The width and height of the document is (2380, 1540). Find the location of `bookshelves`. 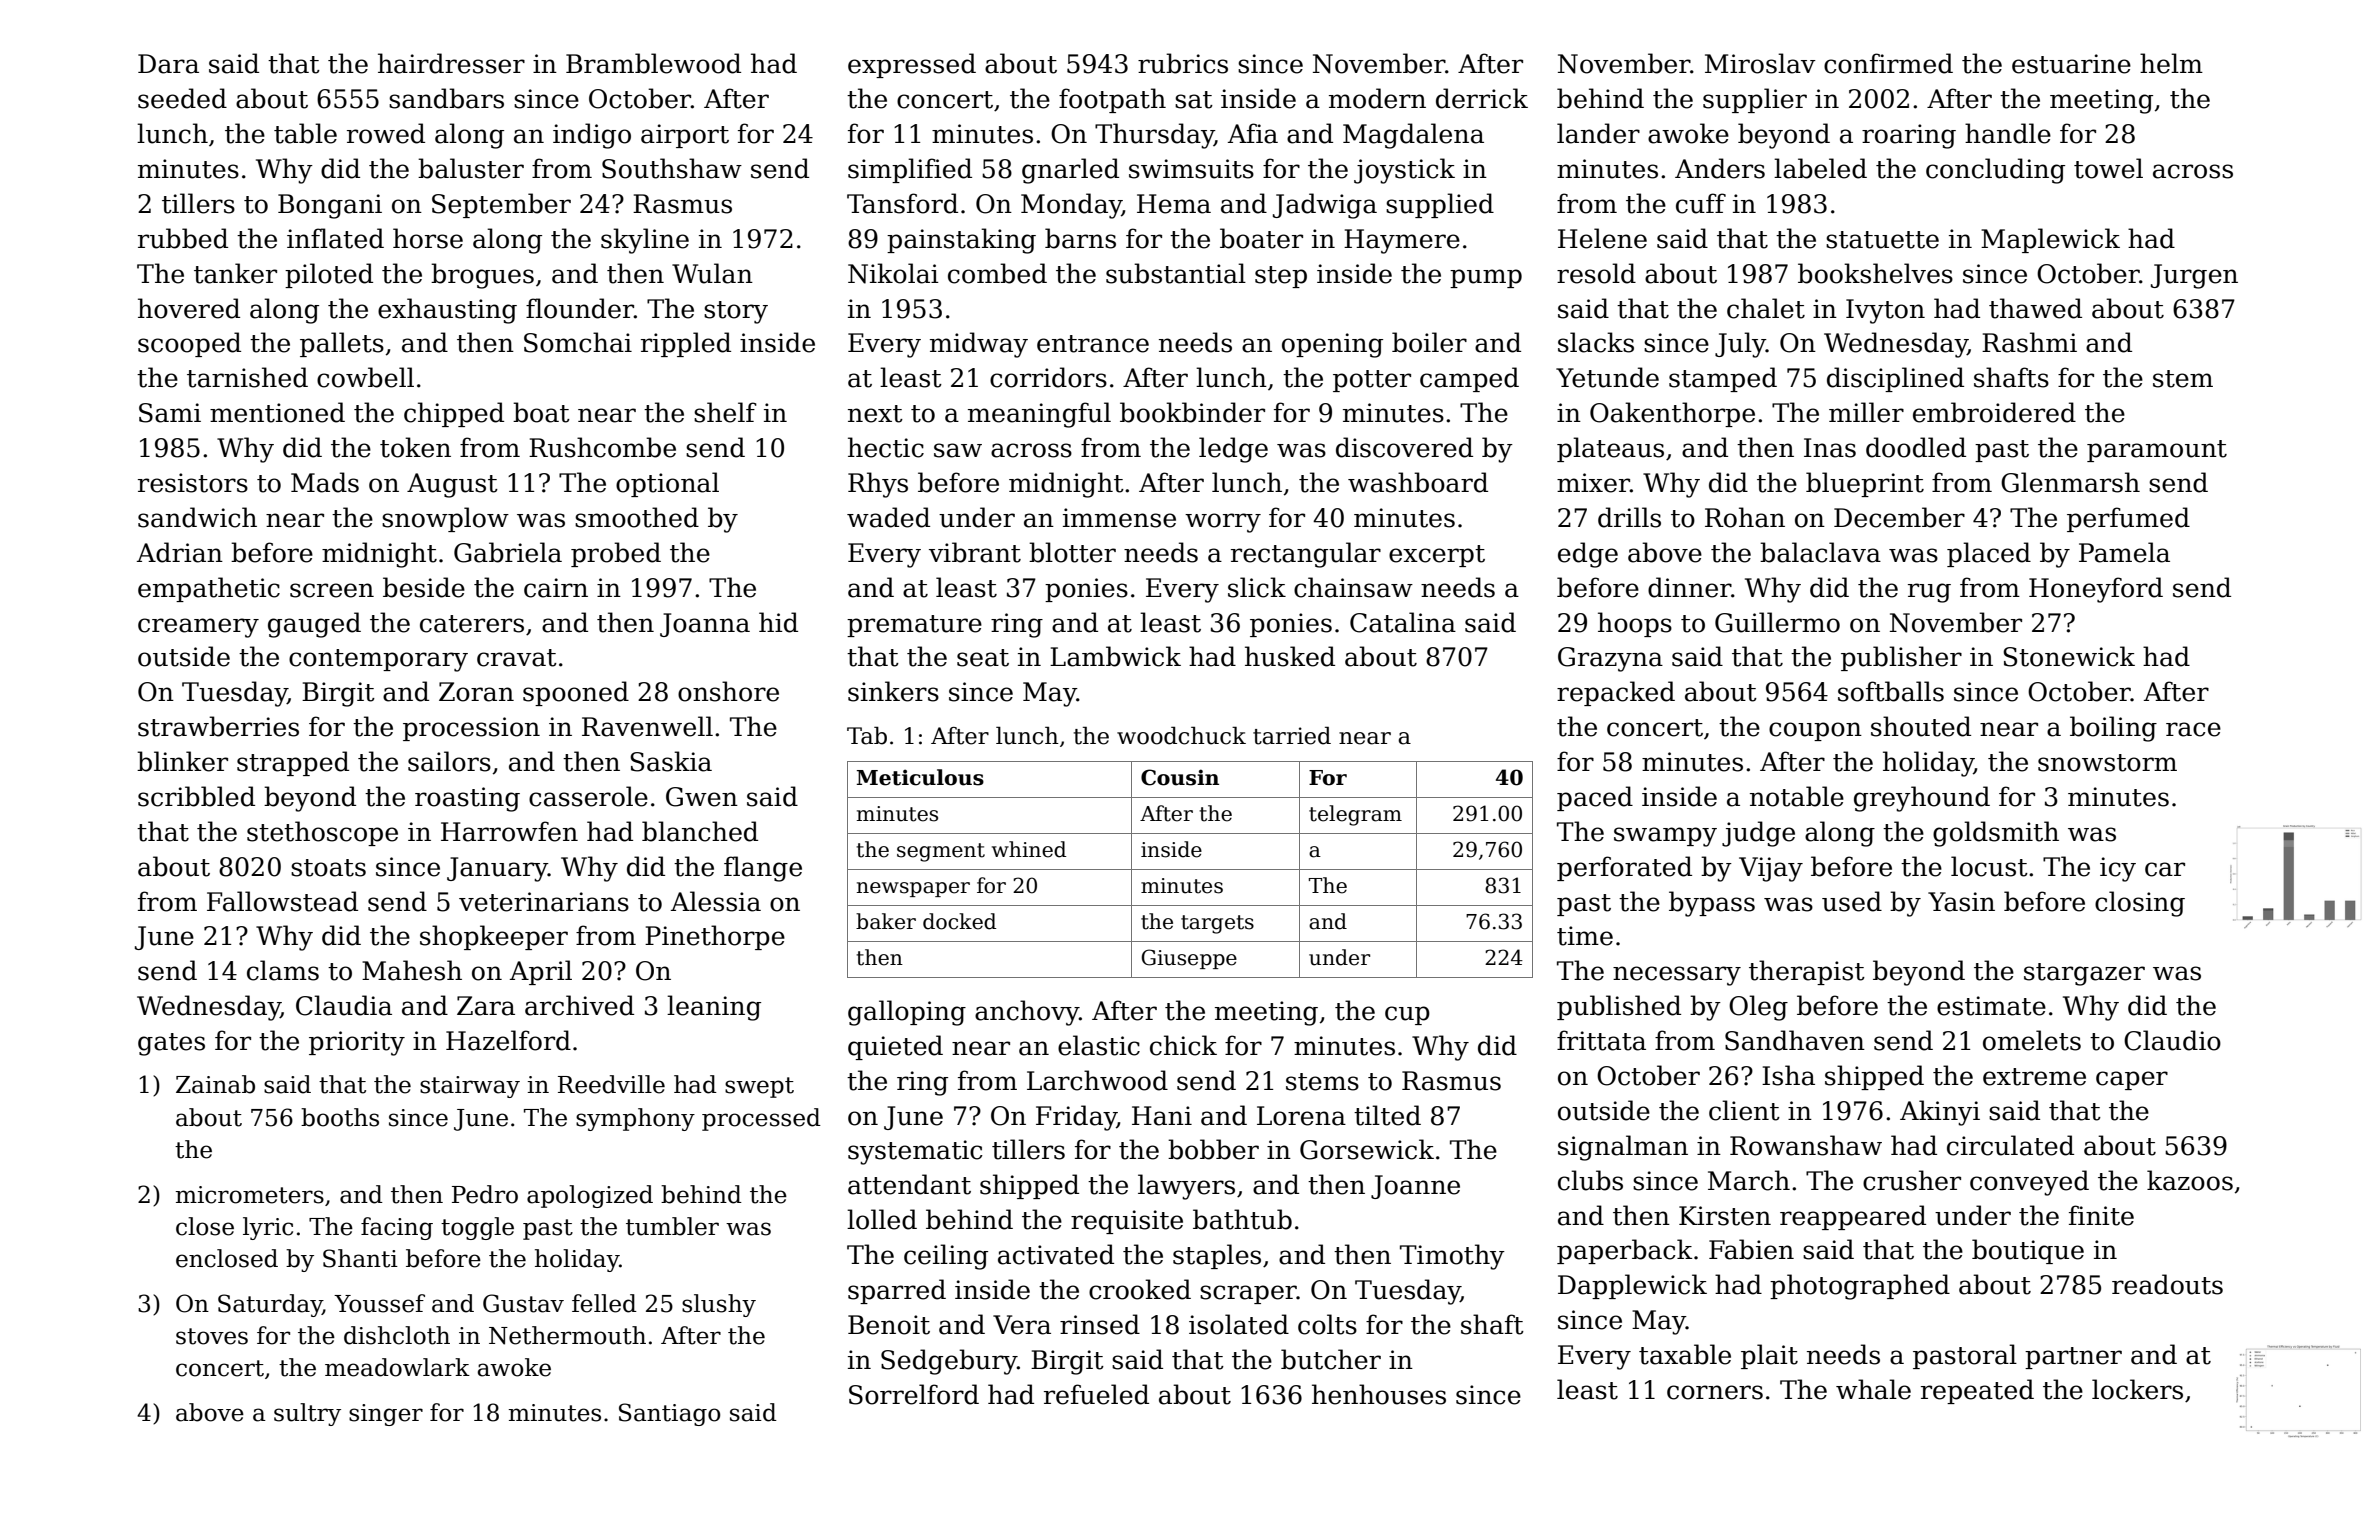

bookshelves is located at coordinates (1875, 273).
